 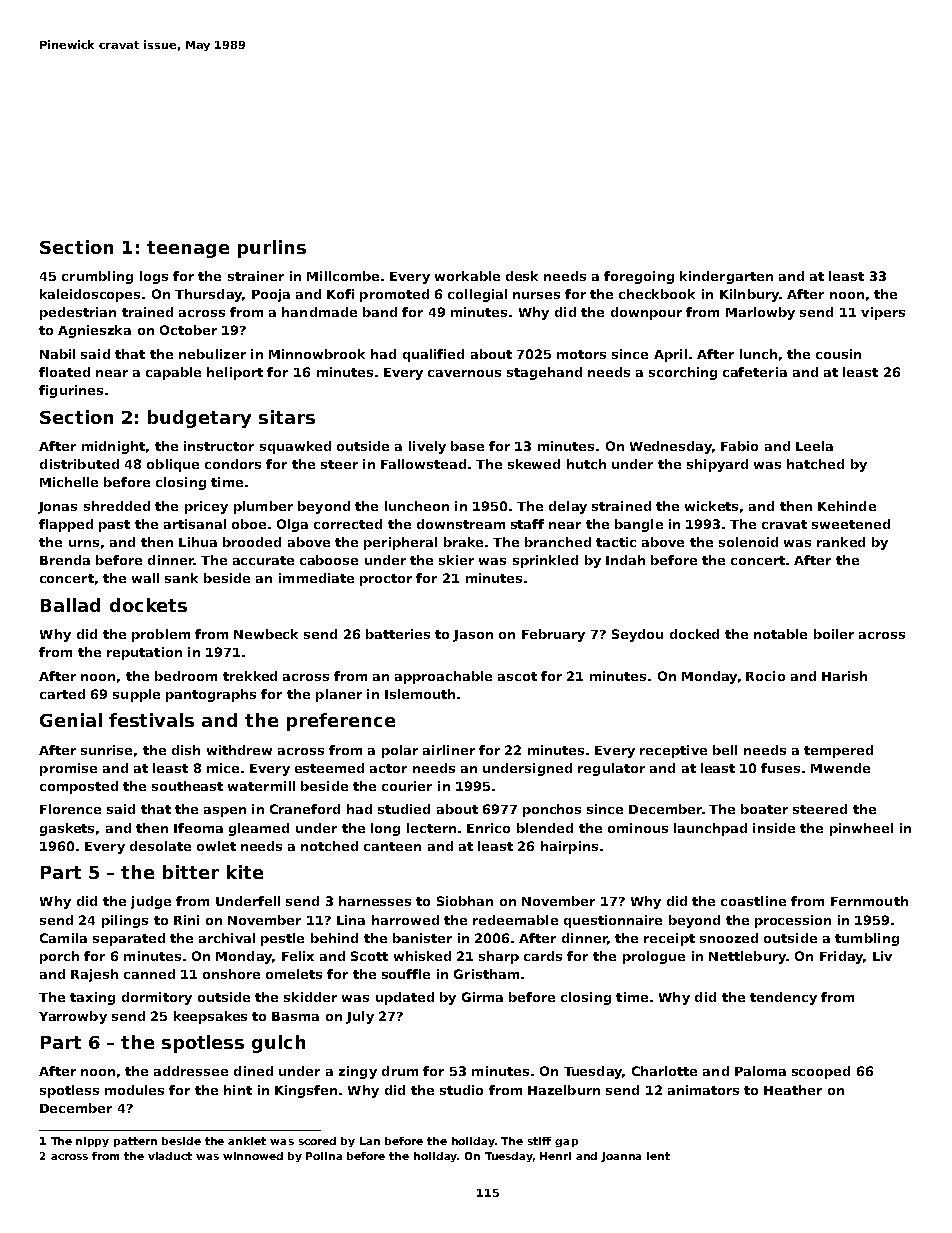 What do you see at coordinates (145, 578) in the document?
I see `wall` at bounding box center [145, 578].
